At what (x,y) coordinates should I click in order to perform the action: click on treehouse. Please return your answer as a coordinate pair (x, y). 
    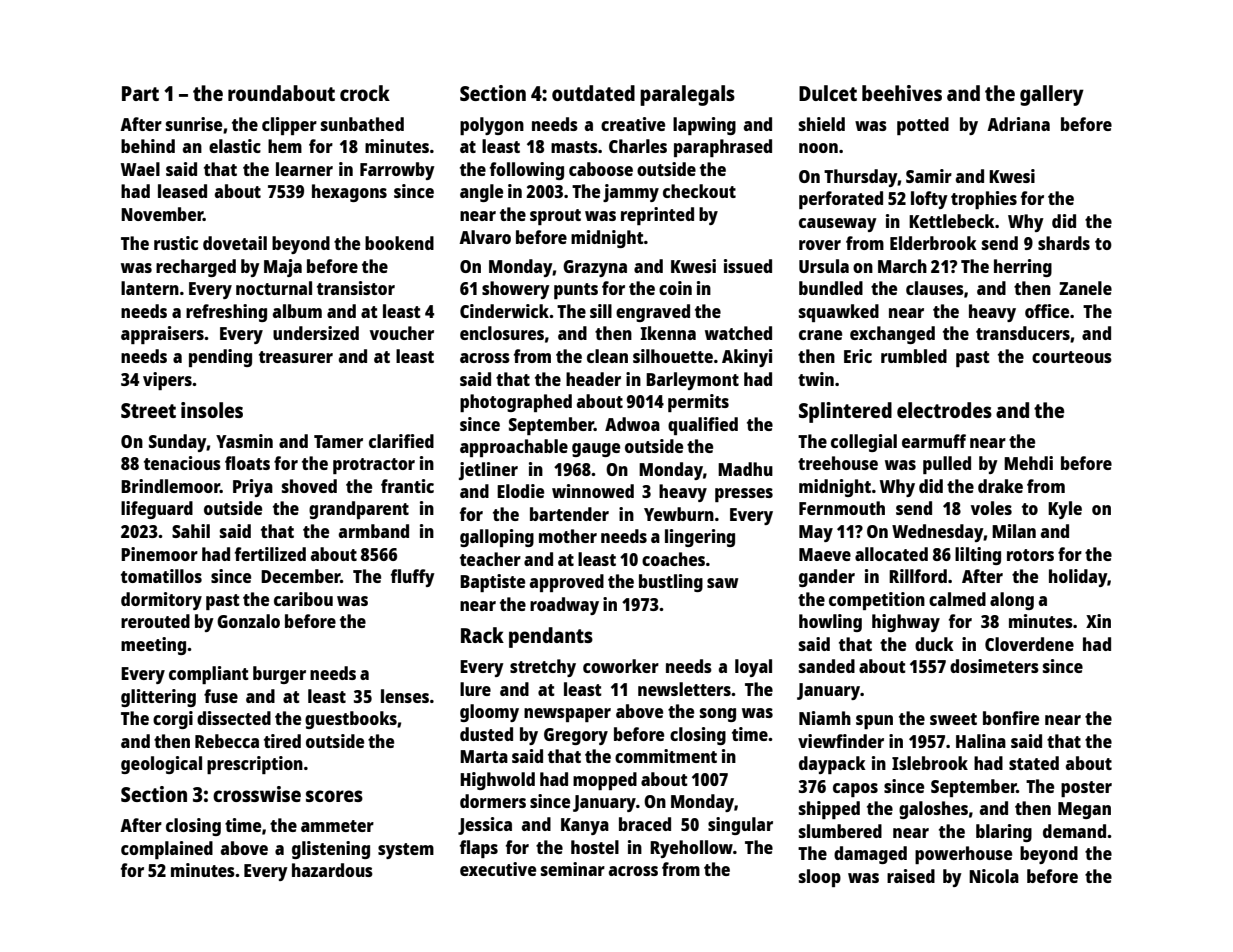
    Looking at the image, I should click on (838, 463).
